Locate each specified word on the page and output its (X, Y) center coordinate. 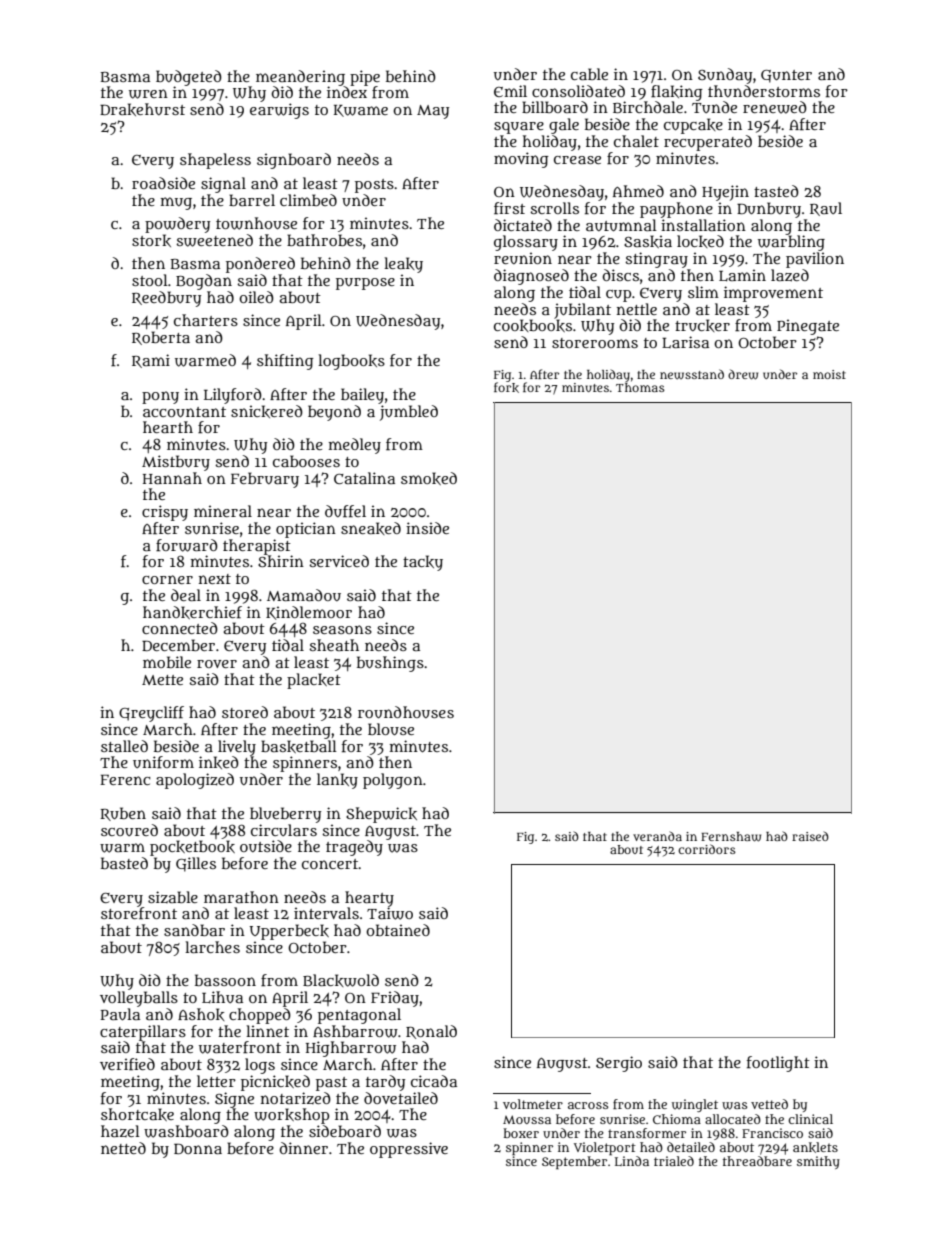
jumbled (409, 413)
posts (374, 186)
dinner (303, 1148)
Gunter (786, 76)
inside (427, 528)
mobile (167, 662)
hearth (168, 427)
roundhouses (406, 712)
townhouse (256, 223)
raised (810, 836)
